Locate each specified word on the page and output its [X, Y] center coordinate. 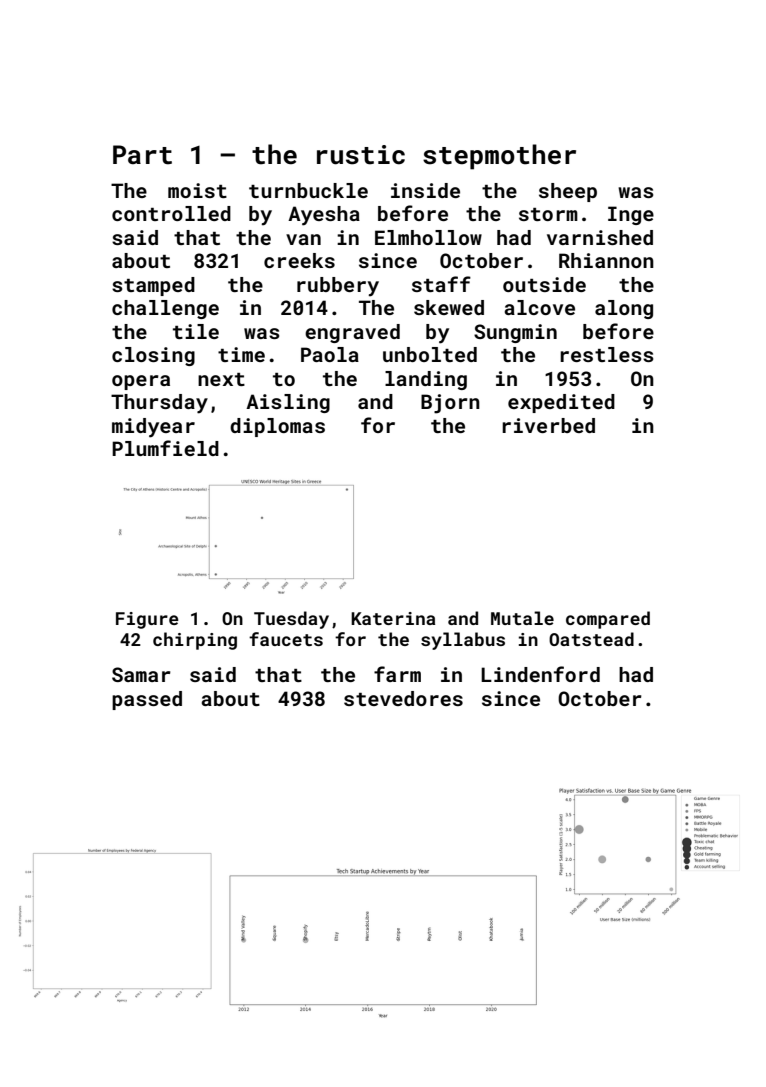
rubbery [338, 287]
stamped [153, 286]
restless [606, 354]
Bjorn [450, 404]
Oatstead [591, 639]
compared [608, 620]
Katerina [393, 618]
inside [425, 190]
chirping [195, 641]
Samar [141, 674]
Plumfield [165, 448]
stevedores [403, 698]
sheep [568, 192]
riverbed [548, 425]
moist [197, 190]
